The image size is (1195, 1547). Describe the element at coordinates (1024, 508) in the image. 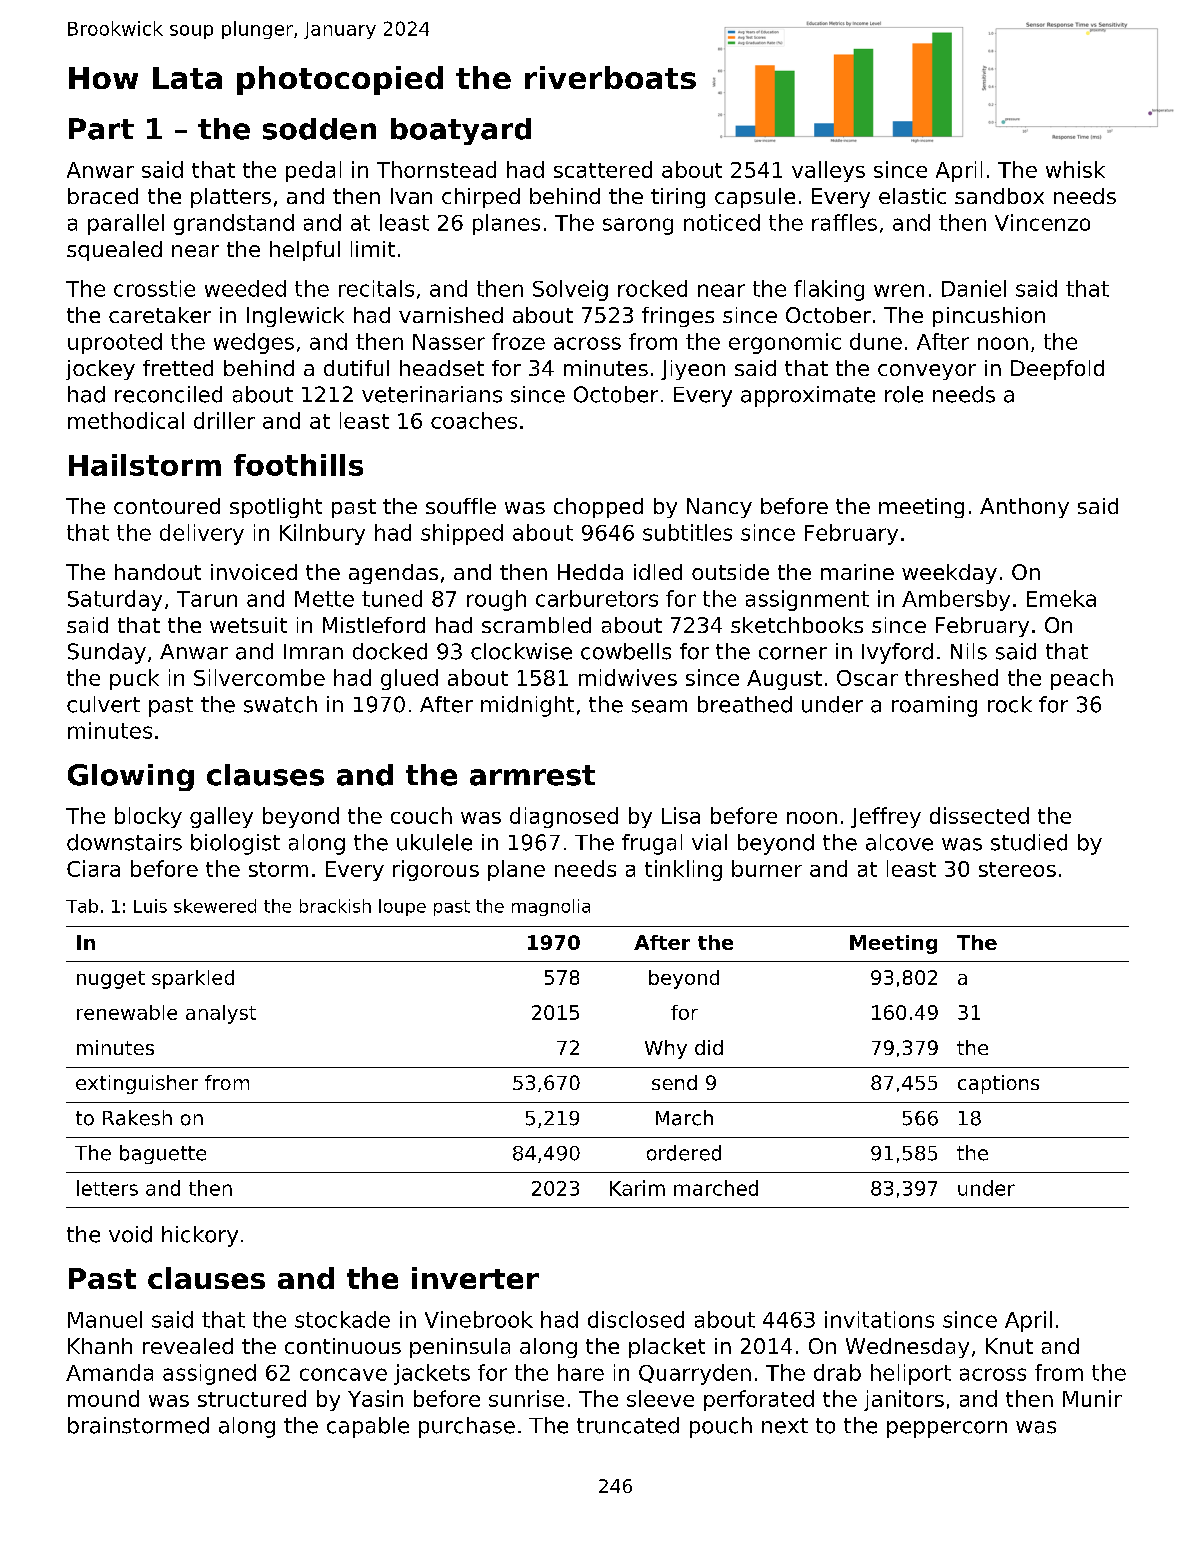

I see `Anthony` at that location.
